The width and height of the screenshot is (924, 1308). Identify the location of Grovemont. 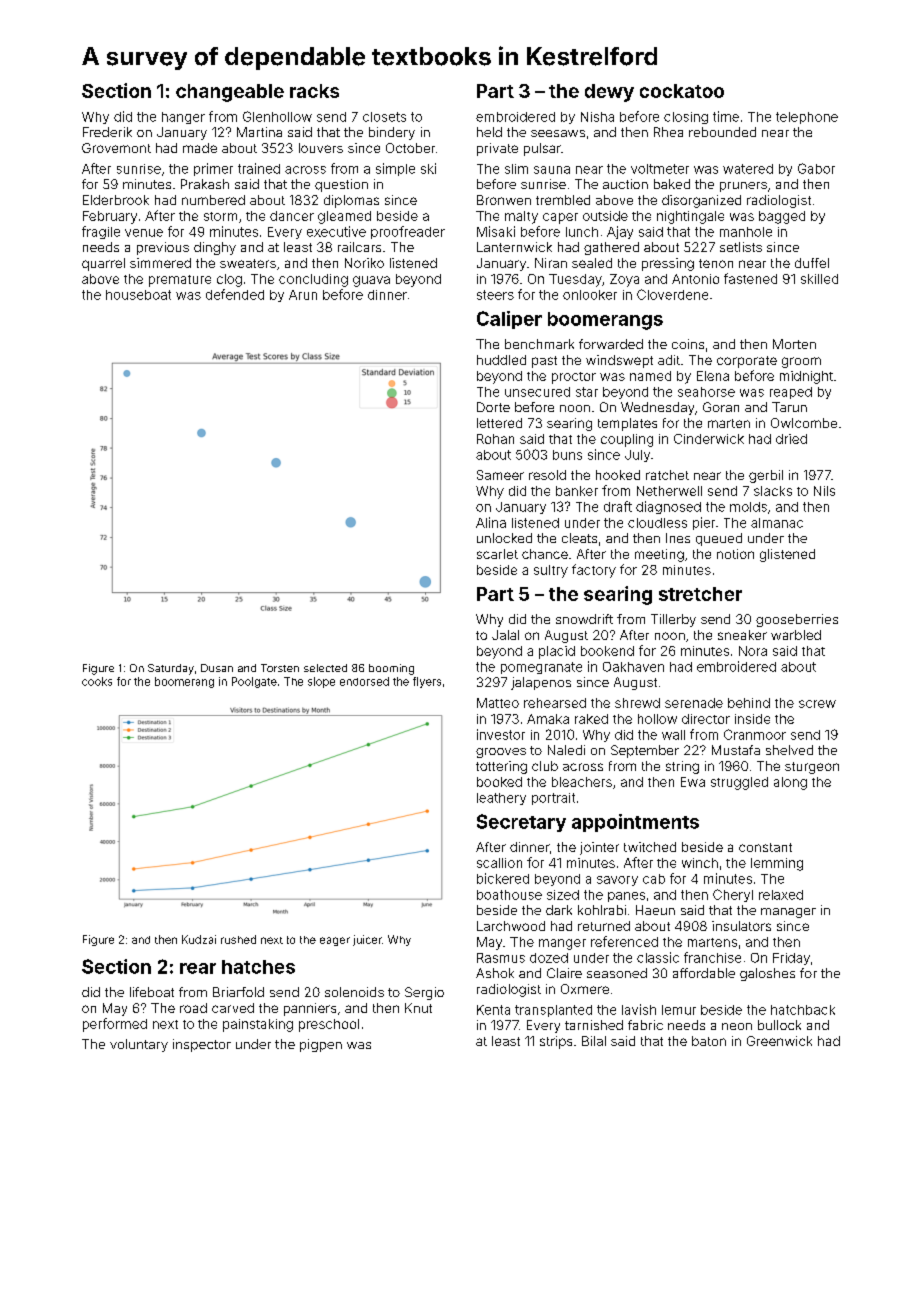
(116, 148).
